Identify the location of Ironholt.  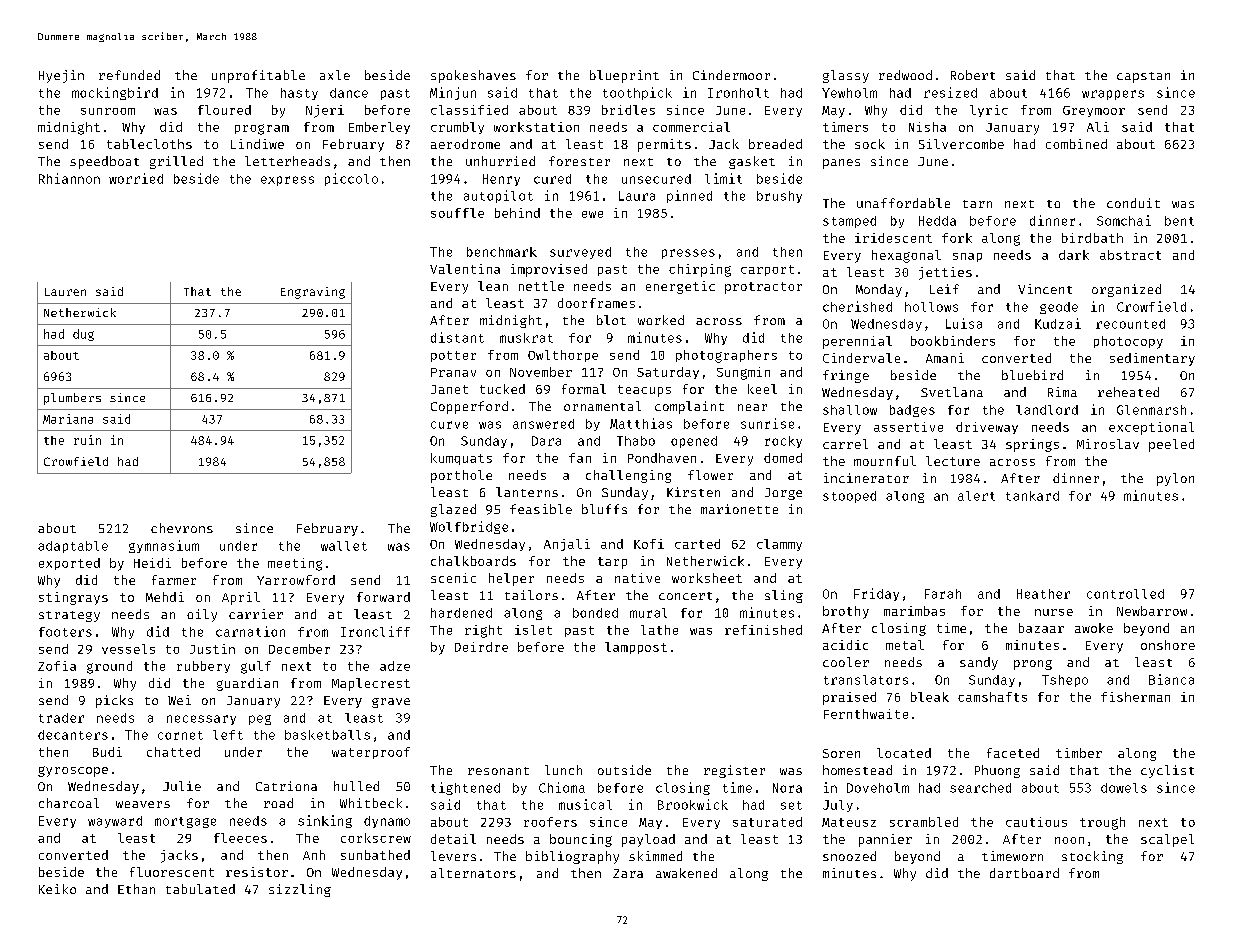
(738, 93).
